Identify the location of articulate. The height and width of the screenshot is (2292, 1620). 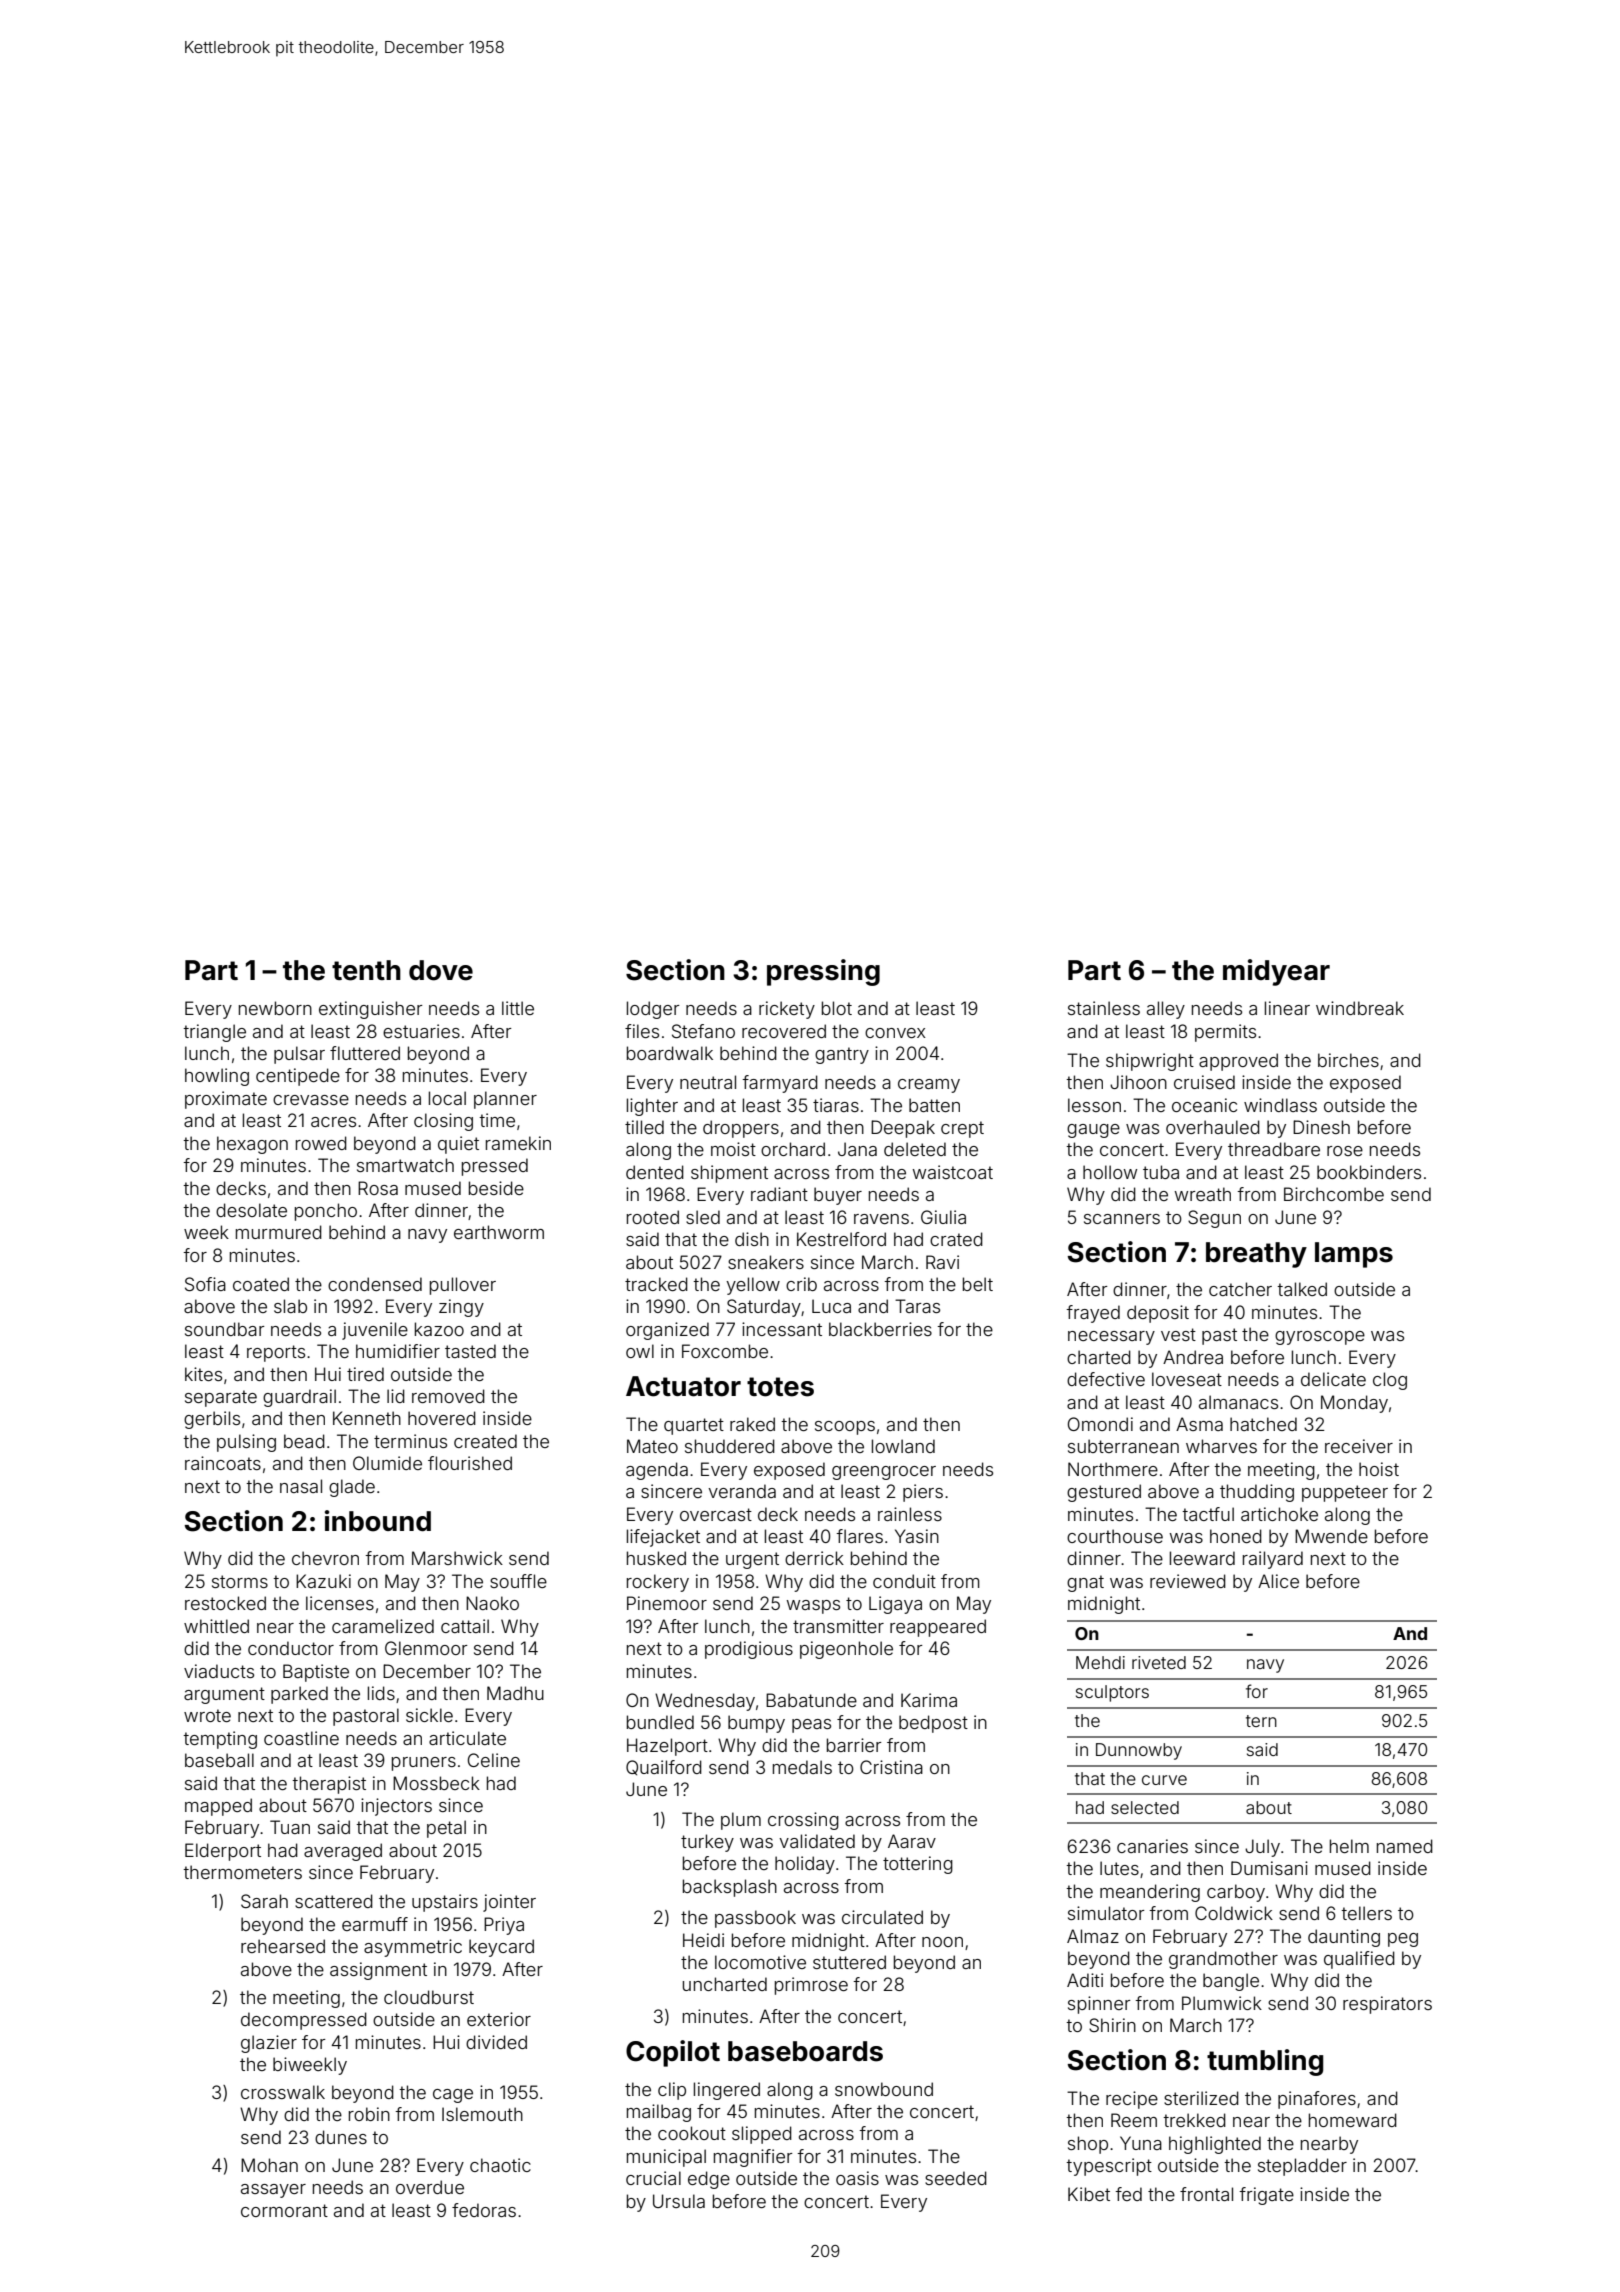
(467, 1738).
